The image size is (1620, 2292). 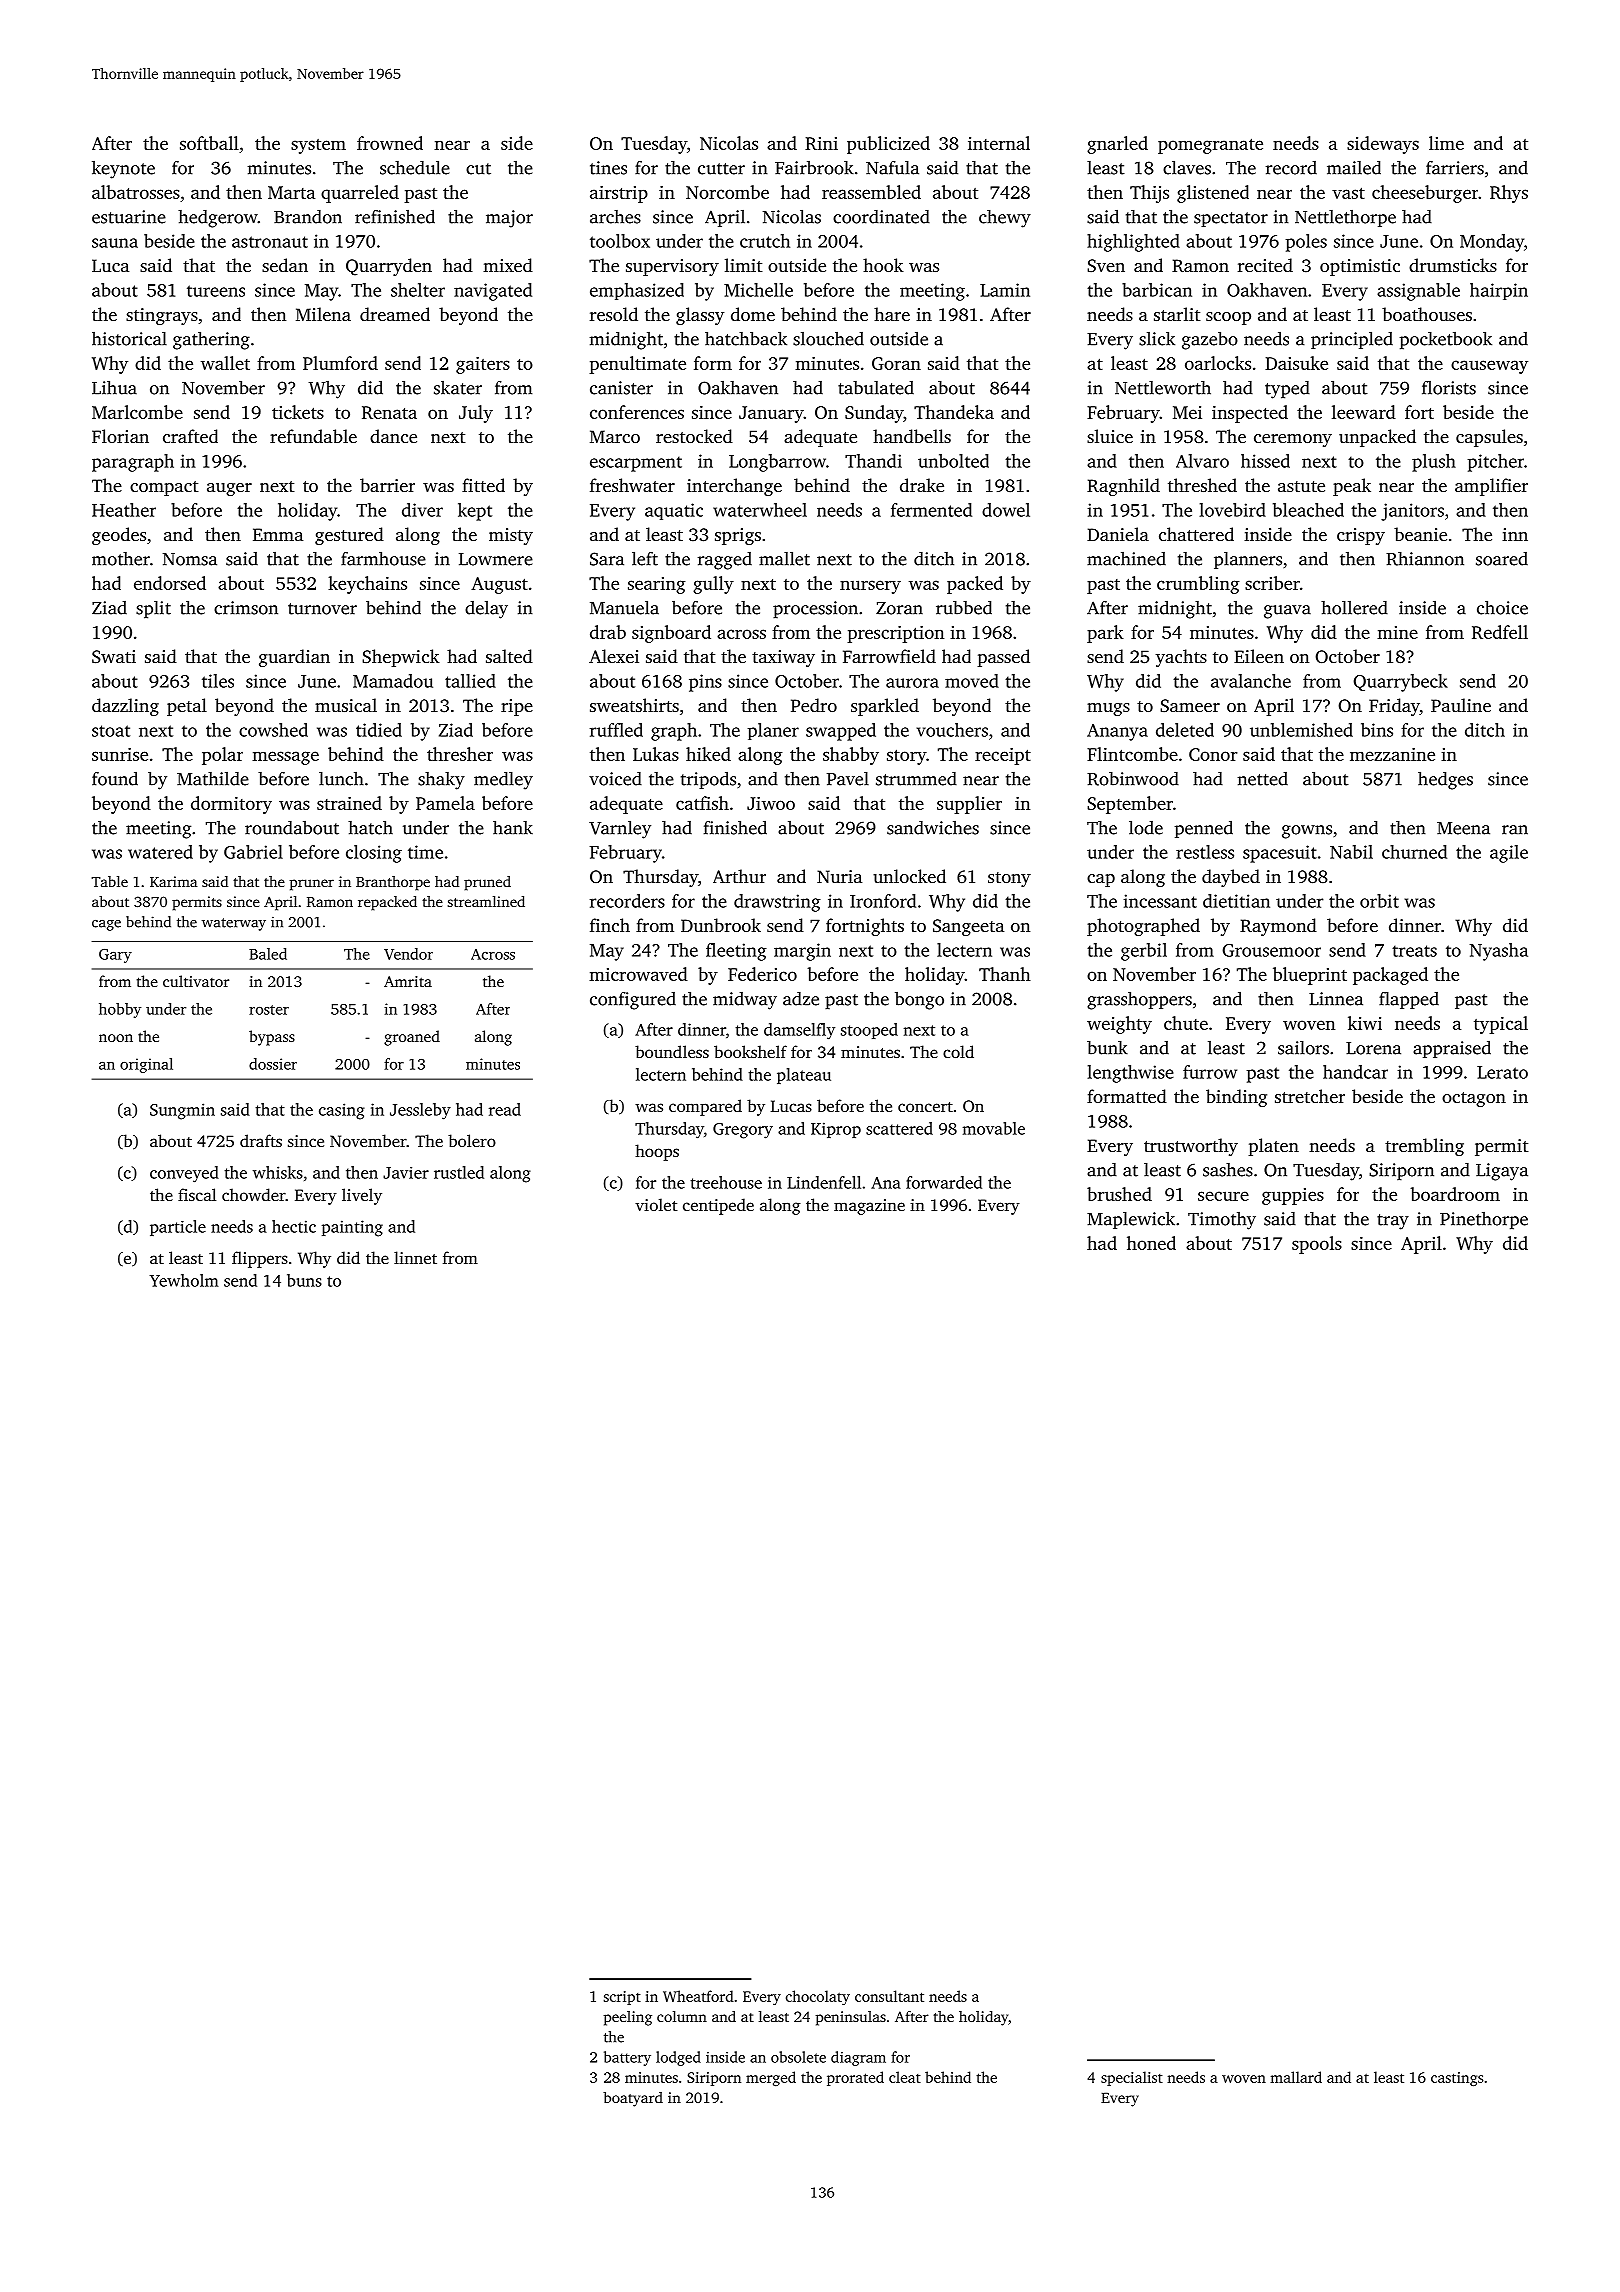 I want to click on Sungmin, so click(x=182, y=1111).
